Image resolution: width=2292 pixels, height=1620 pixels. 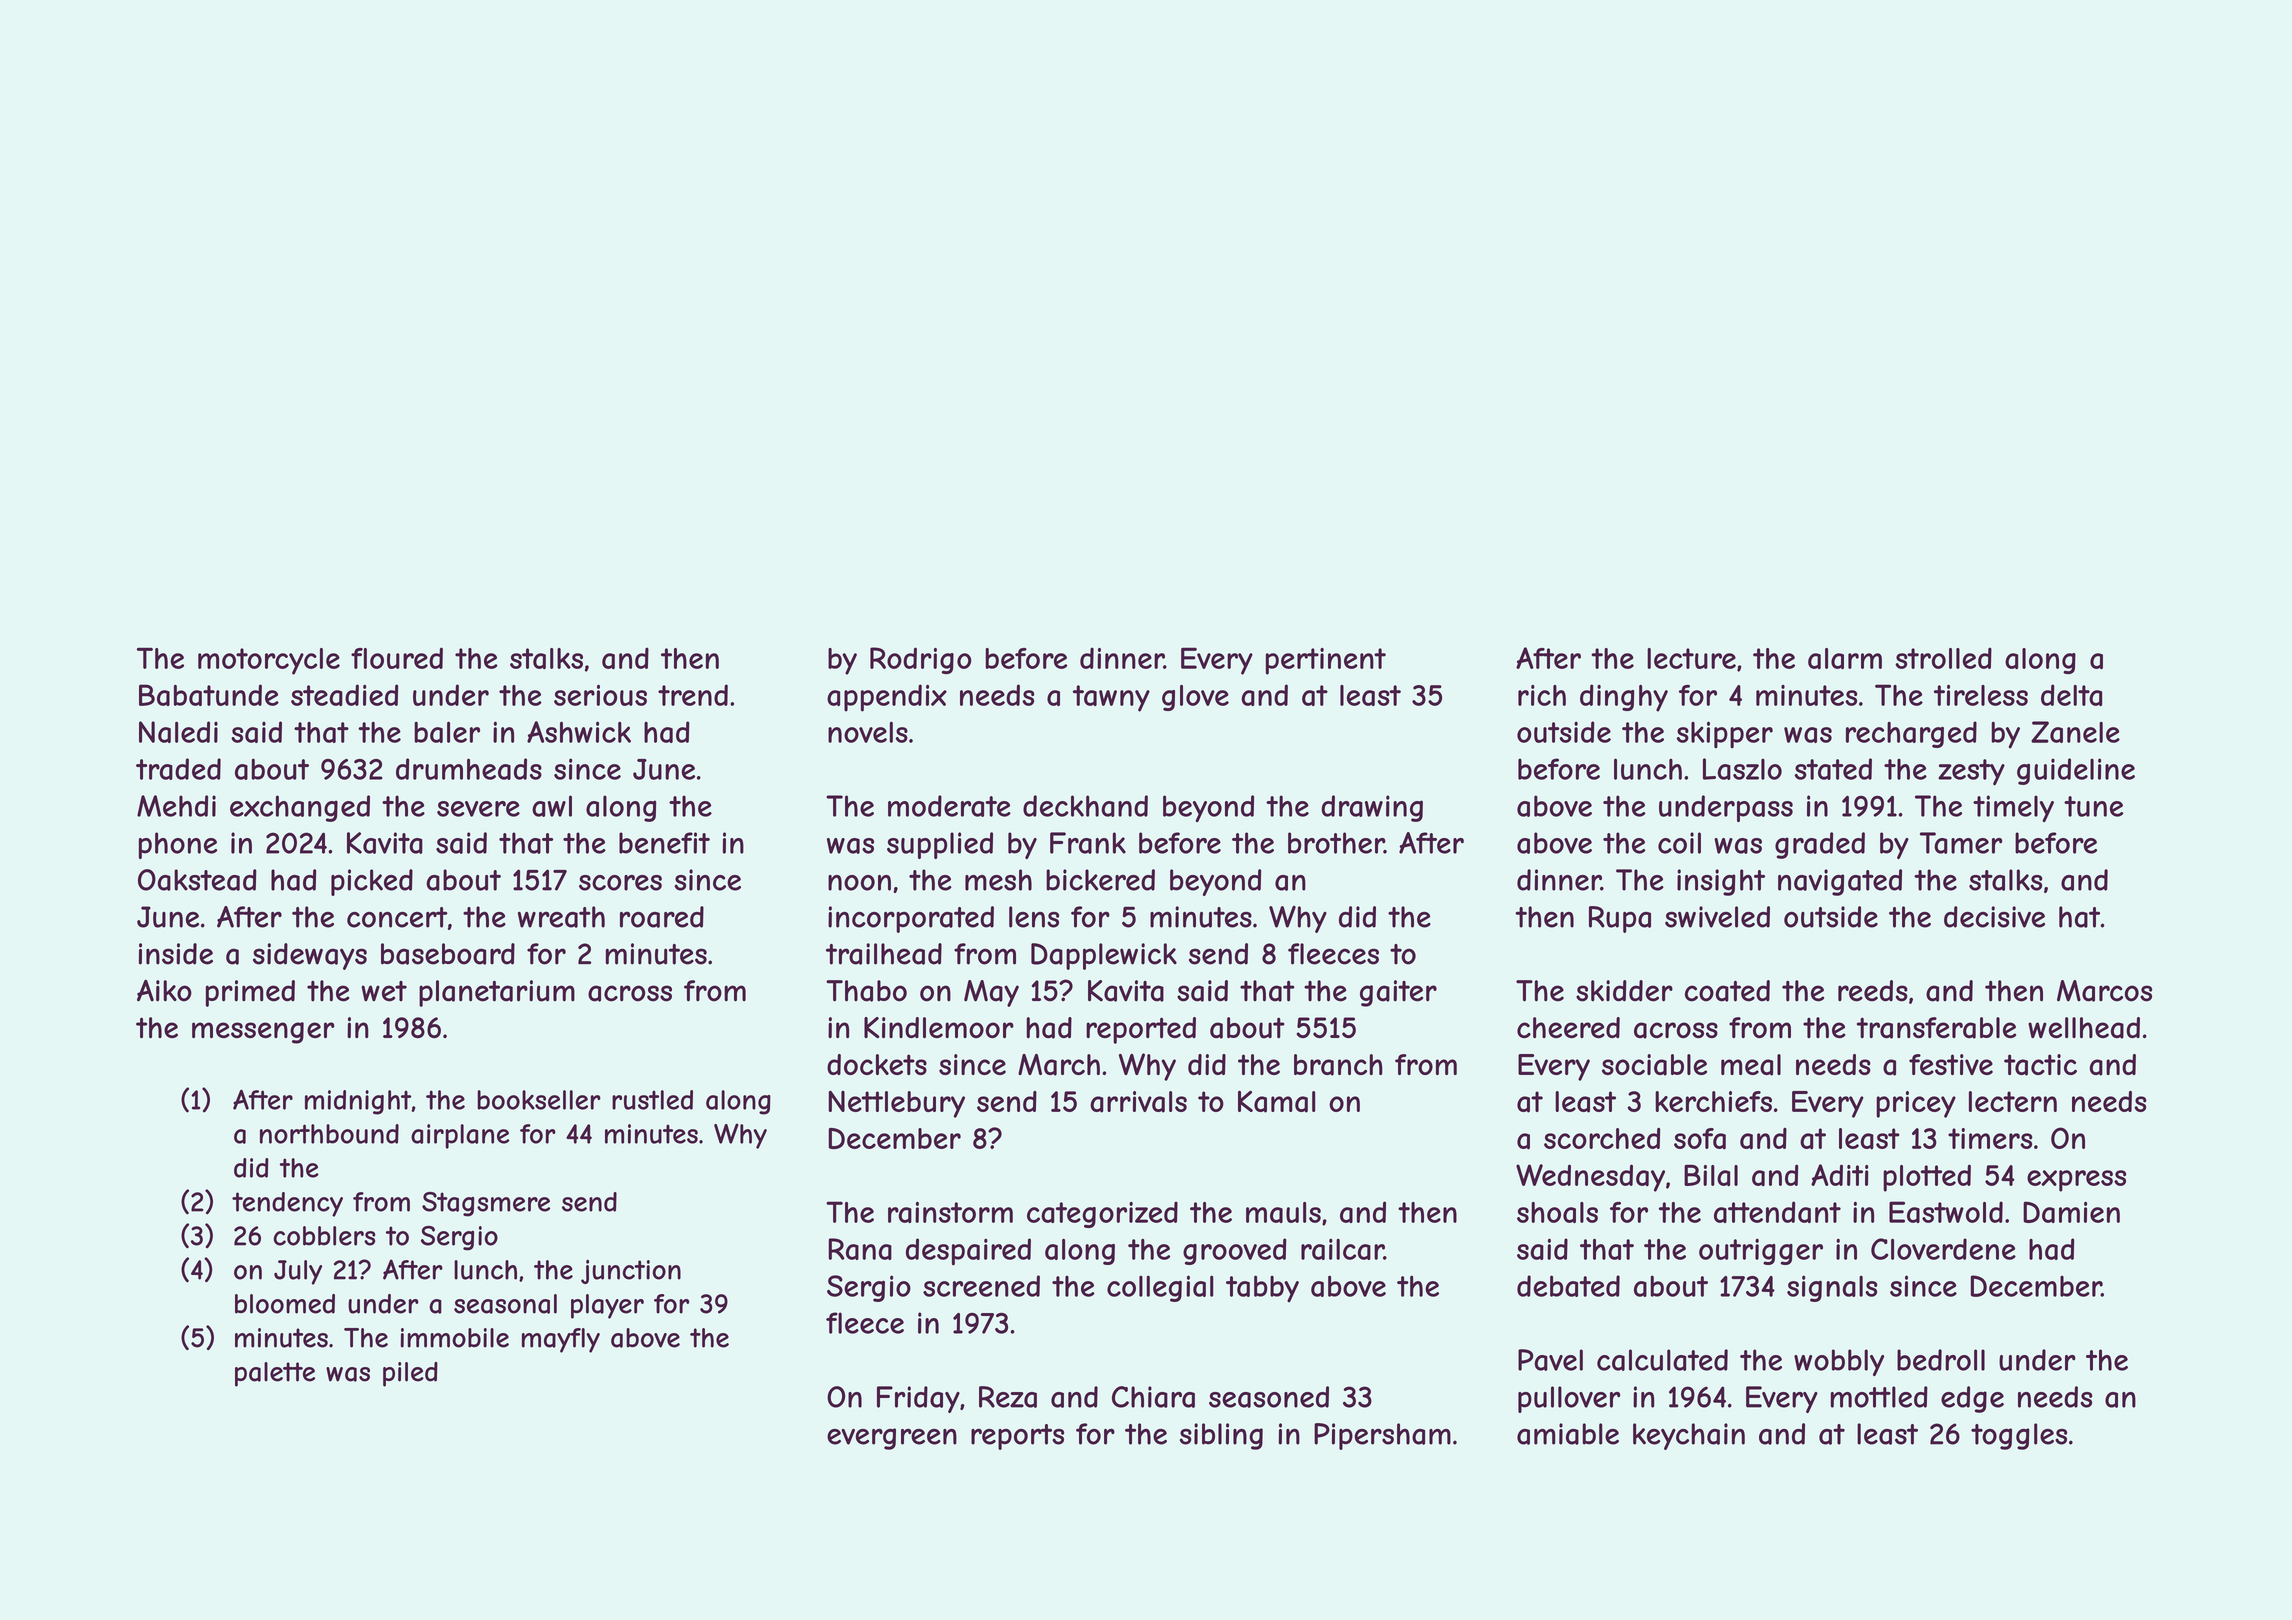 What do you see at coordinates (1160, 1288) in the image?
I see `collegial` at bounding box center [1160, 1288].
